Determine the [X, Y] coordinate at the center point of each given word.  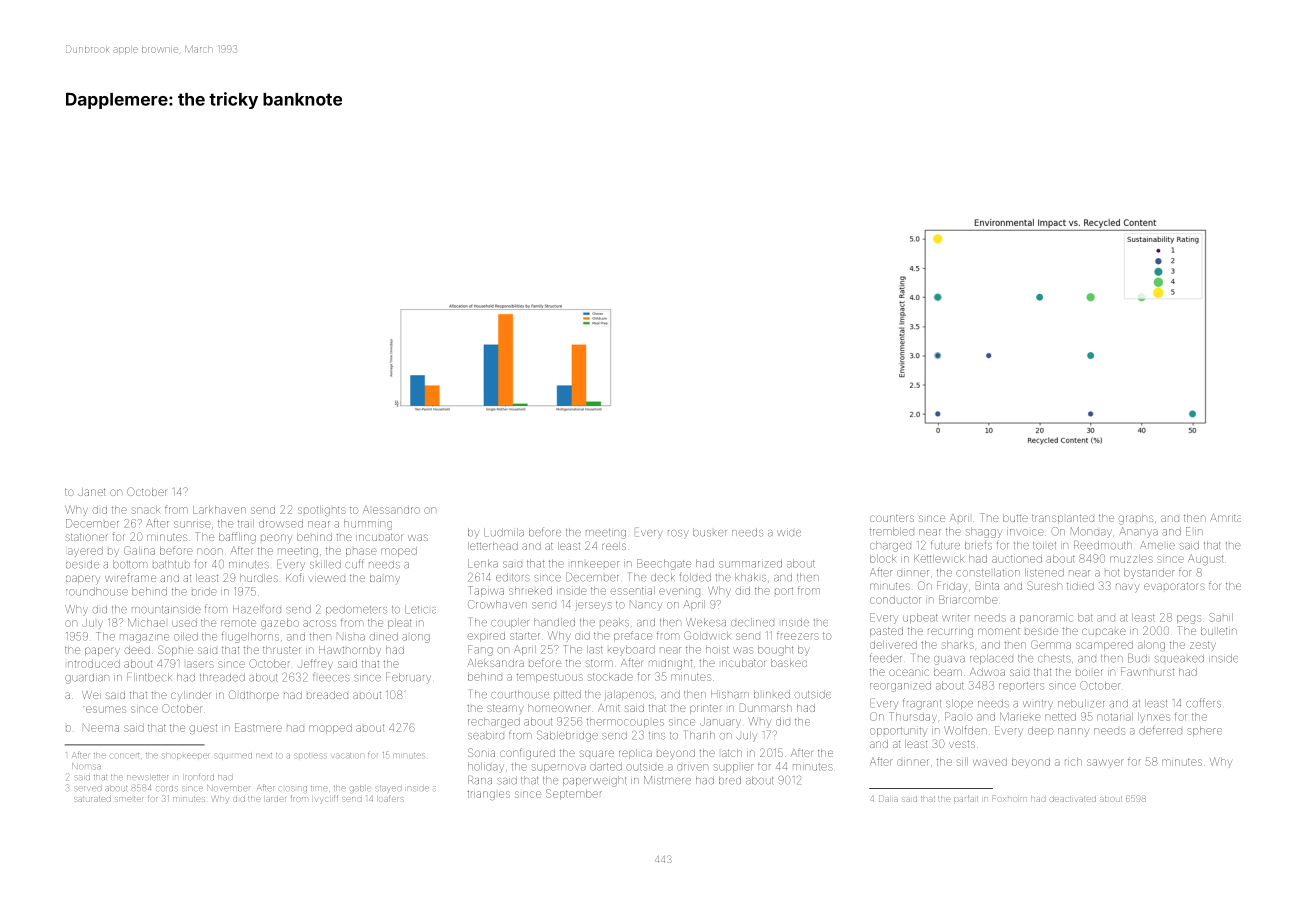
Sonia [481, 752]
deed [137, 650]
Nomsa [86, 766]
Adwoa [987, 672]
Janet [92, 492]
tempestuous [549, 678]
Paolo [959, 716]
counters [892, 518]
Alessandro [391, 510]
